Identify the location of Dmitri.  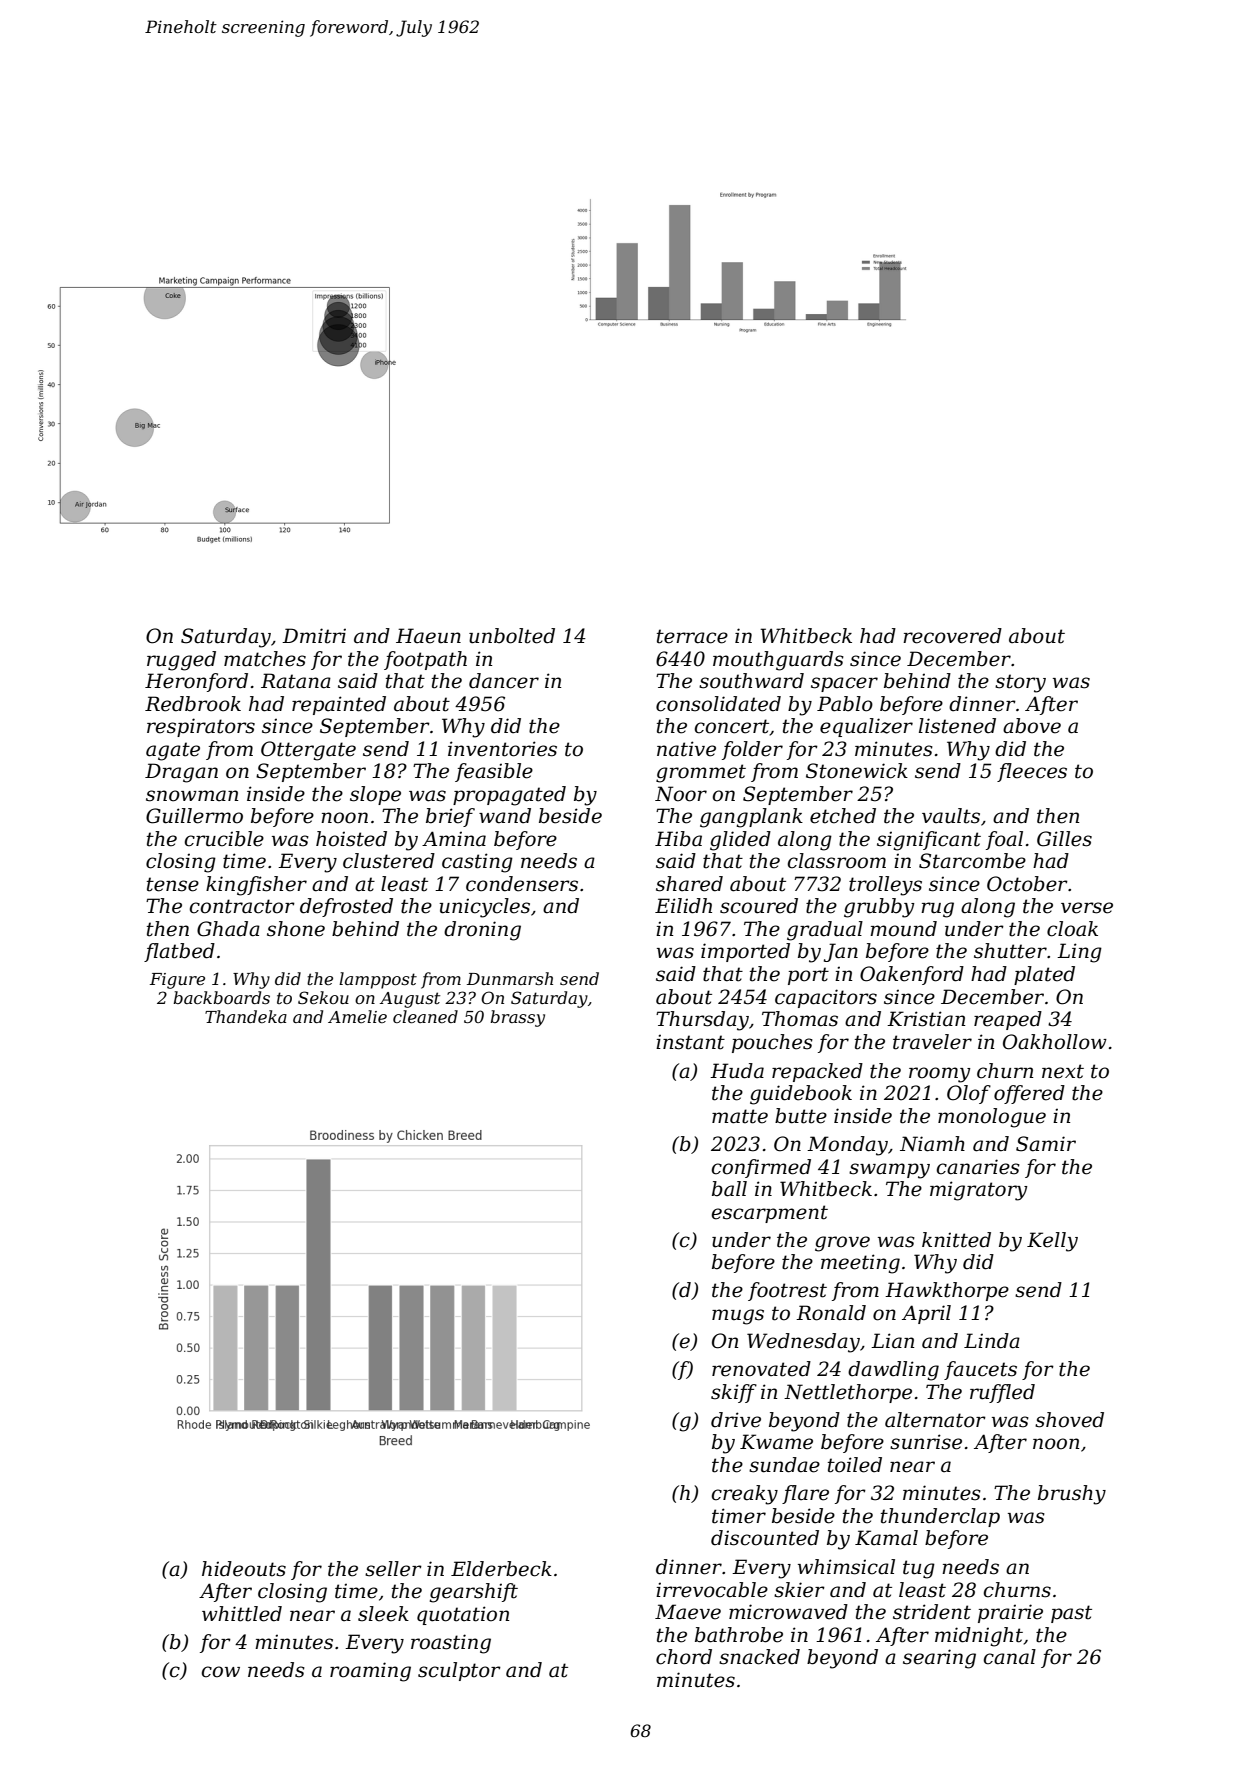
(314, 636).
